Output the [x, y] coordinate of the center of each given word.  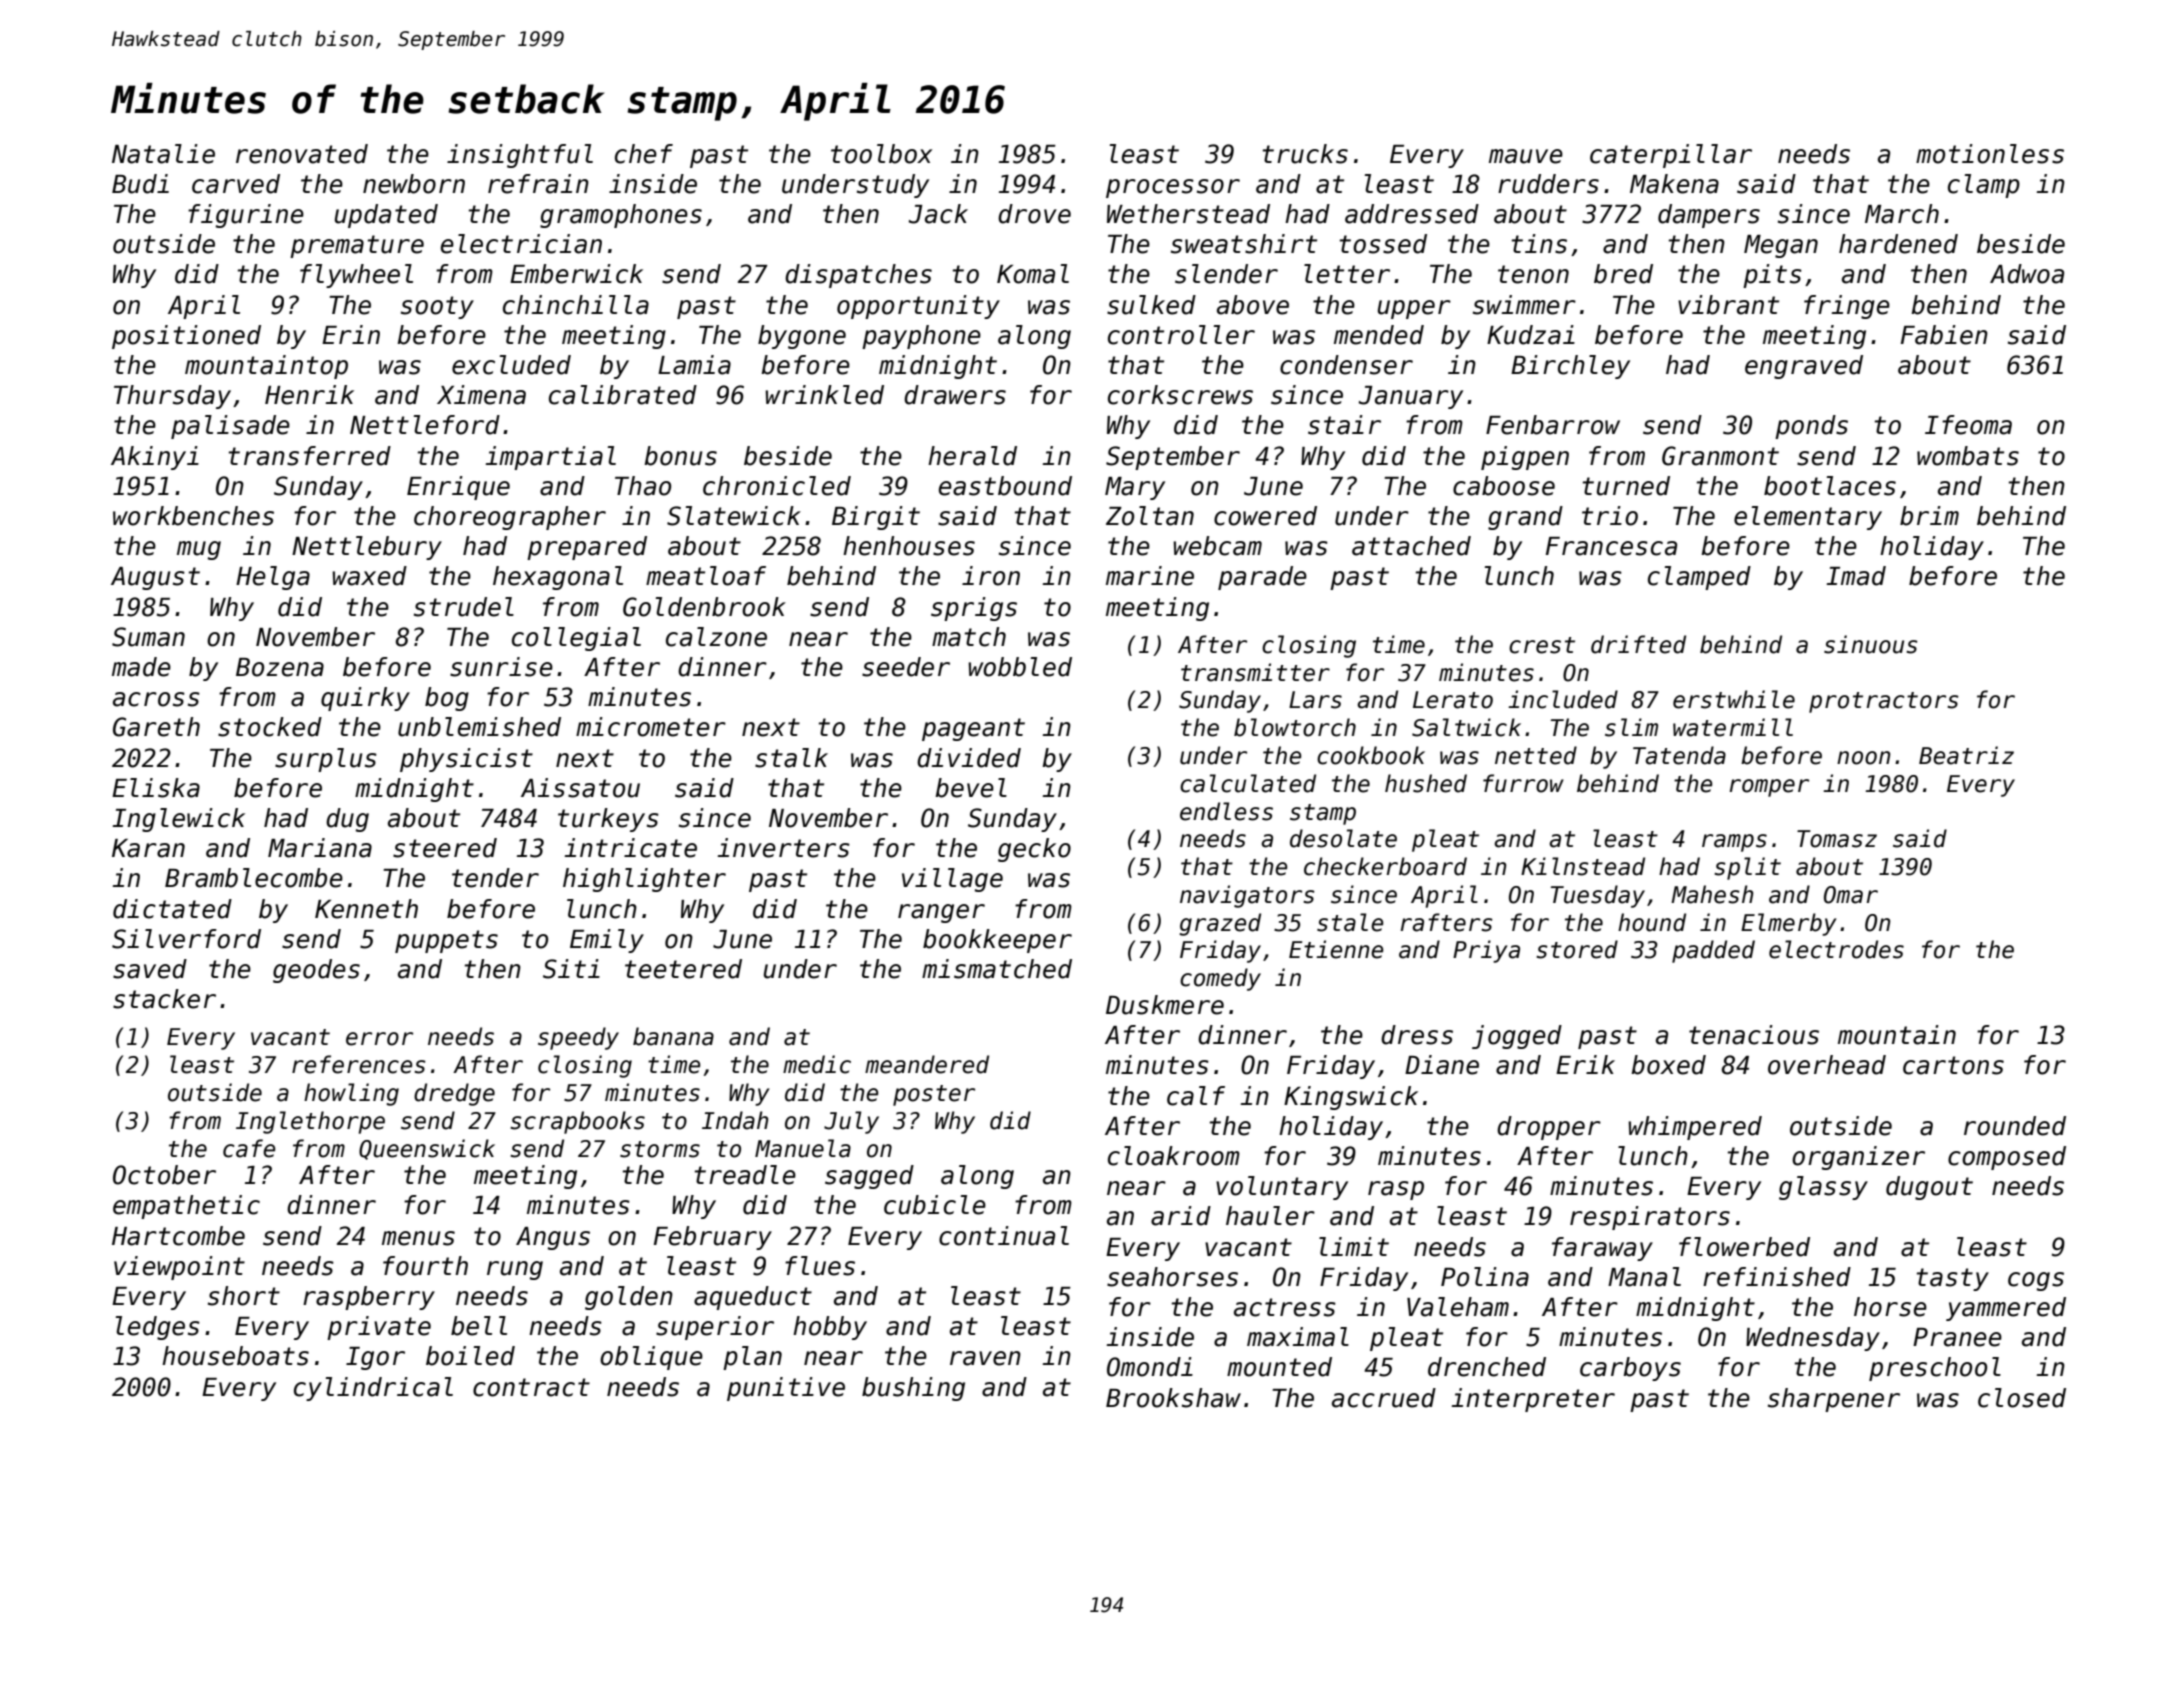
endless [1226, 811]
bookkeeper [997, 941]
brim [1929, 516]
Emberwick [576, 274]
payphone [921, 337]
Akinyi [155, 458]
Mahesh [1712, 894]
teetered [683, 969]
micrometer [651, 727]
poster [934, 1095]
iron [991, 576]
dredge [454, 1094]
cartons [1953, 1065]
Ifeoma [1968, 425]
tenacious [1754, 1035]
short [244, 1296]
